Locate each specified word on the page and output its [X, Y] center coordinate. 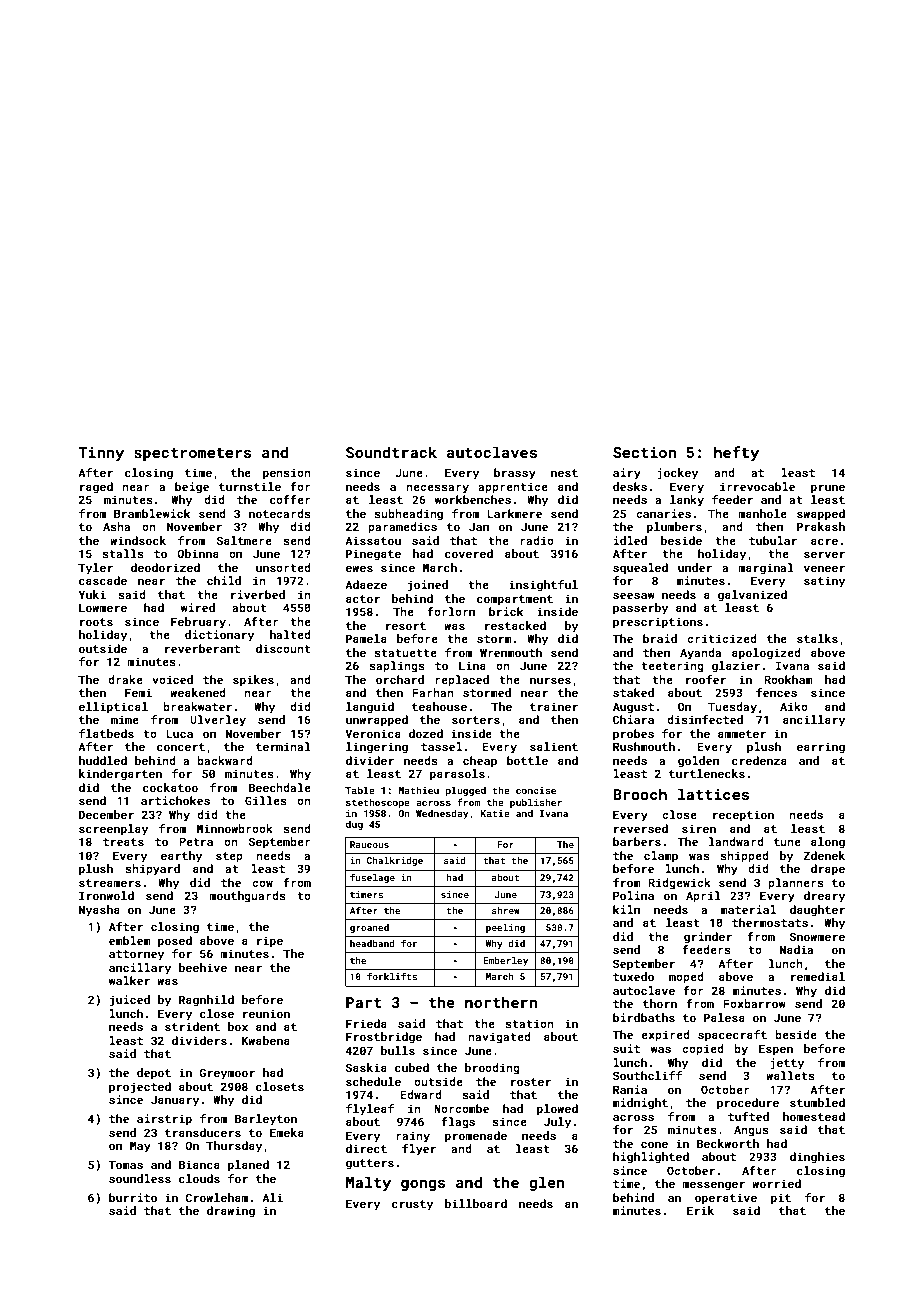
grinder [708, 938]
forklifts [392, 976]
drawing [231, 1212]
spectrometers [193, 454]
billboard [476, 1203]
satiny [824, 582]
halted [290, 634]
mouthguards [247, 897]
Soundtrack [391, 452]
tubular [773, 540]
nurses [550, 680]
